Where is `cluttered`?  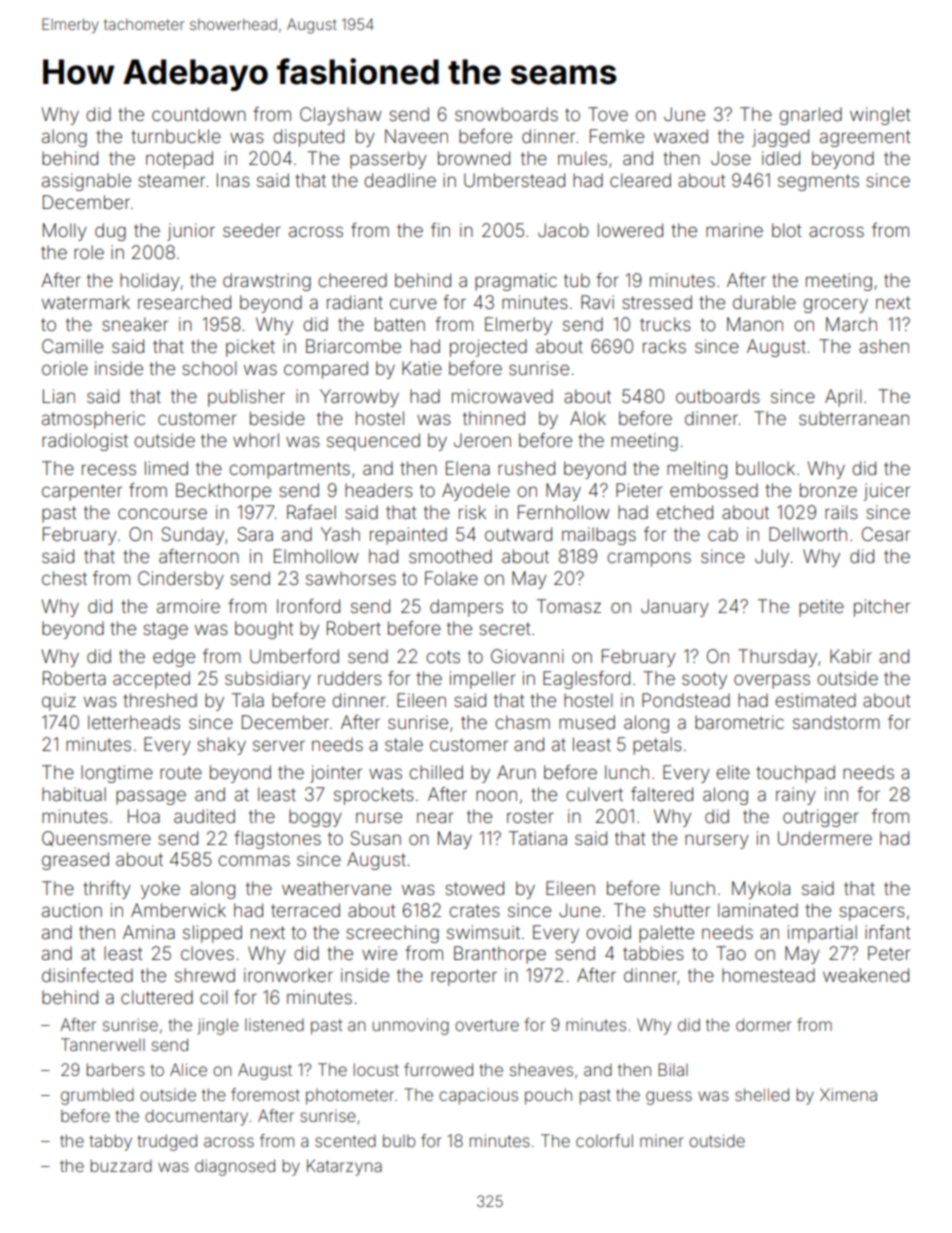
cluttered is located at coordinates (157, 997).
